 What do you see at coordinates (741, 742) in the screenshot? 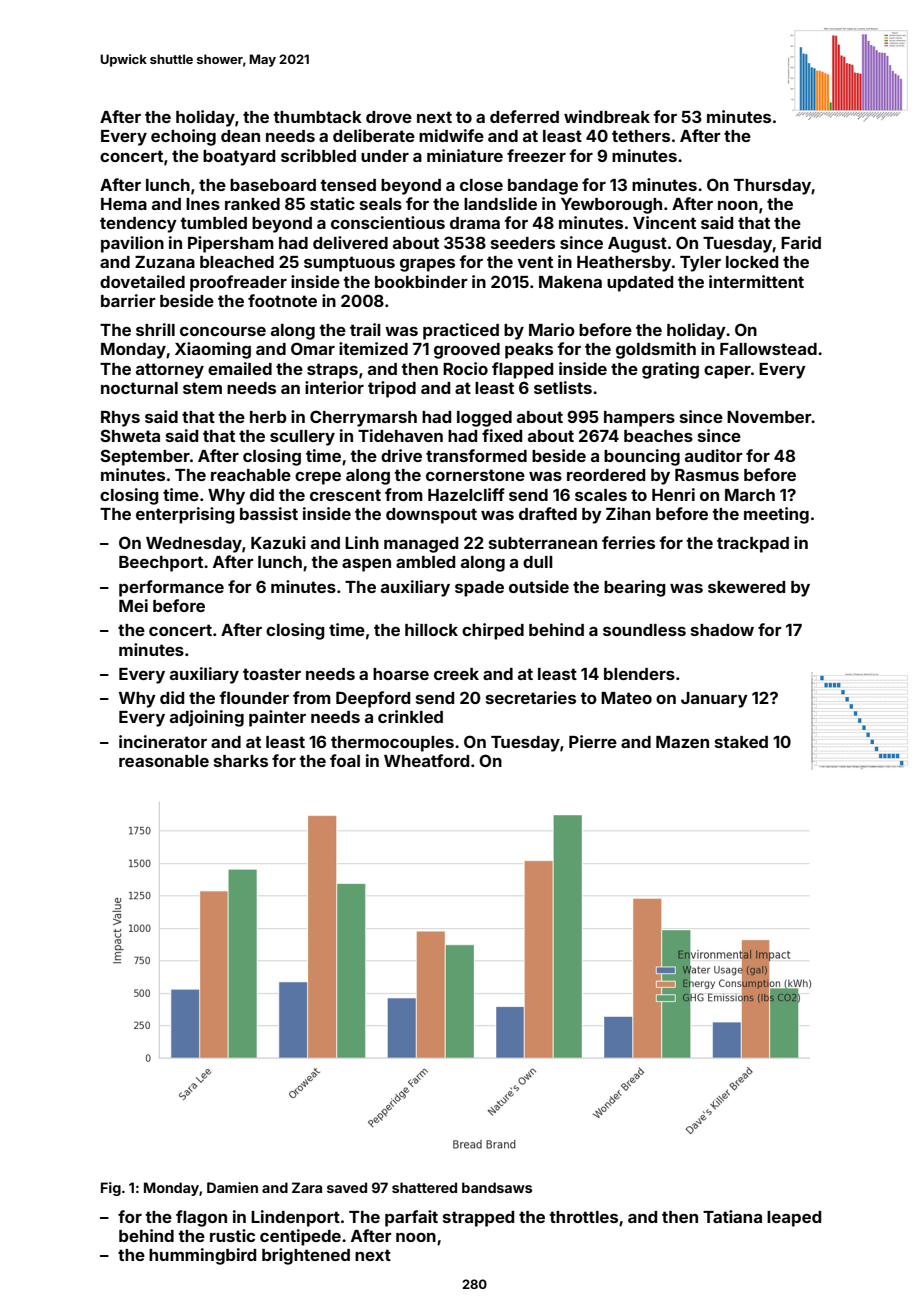
I see `staked` at bounding box center [741, 742].
